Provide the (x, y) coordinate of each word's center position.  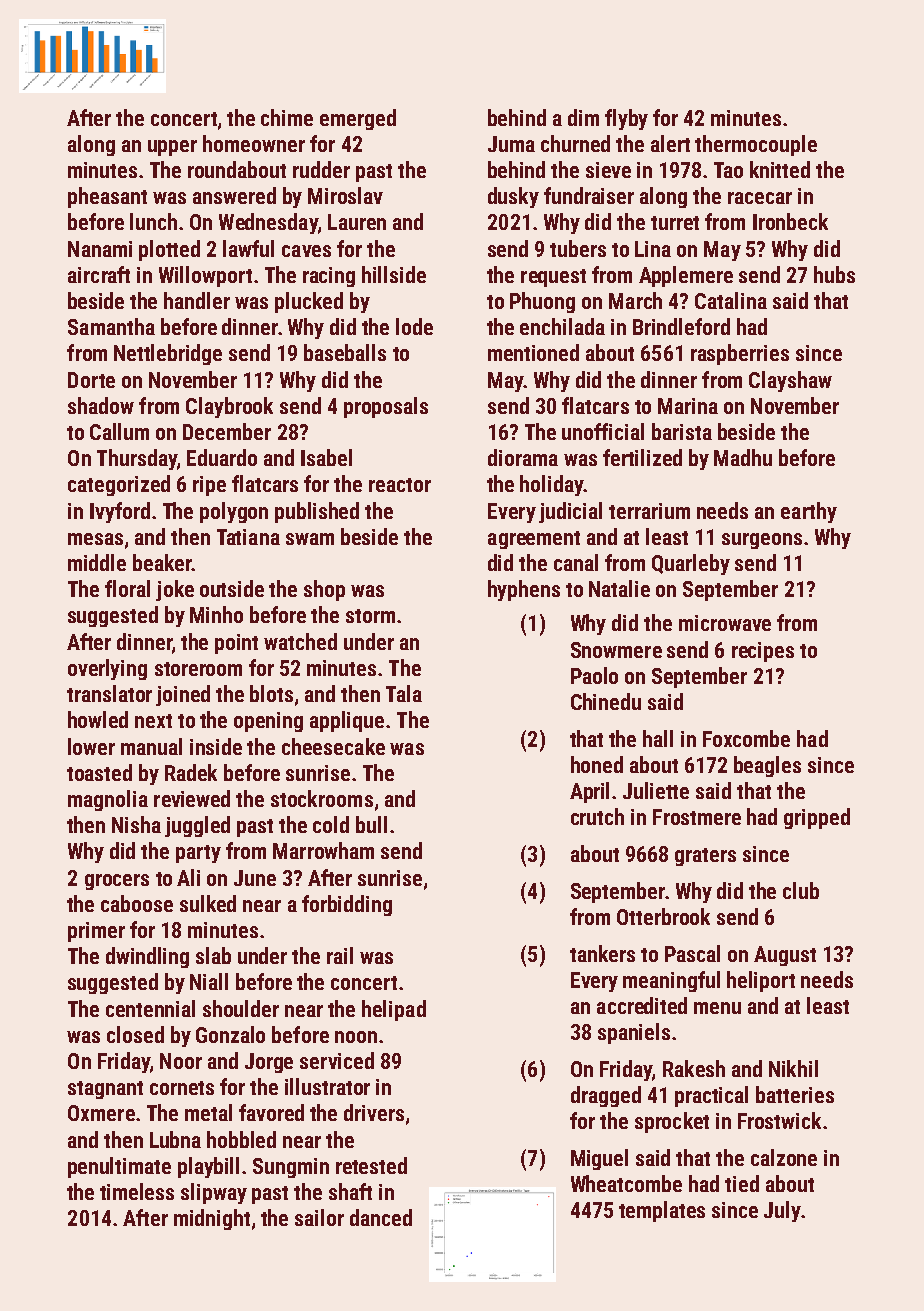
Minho (216, 614)
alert (670, 143)
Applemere (686, 276)
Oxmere (101, 1113)
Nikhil (793, 1068)
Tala (404, 693)
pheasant (107, 197)
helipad (394, 1010)
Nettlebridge (168, 354)
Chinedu (606, 701)
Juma (511, 144)
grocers (117, 882)
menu (717, 1008)
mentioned (533, 352)
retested (371, 1165)
